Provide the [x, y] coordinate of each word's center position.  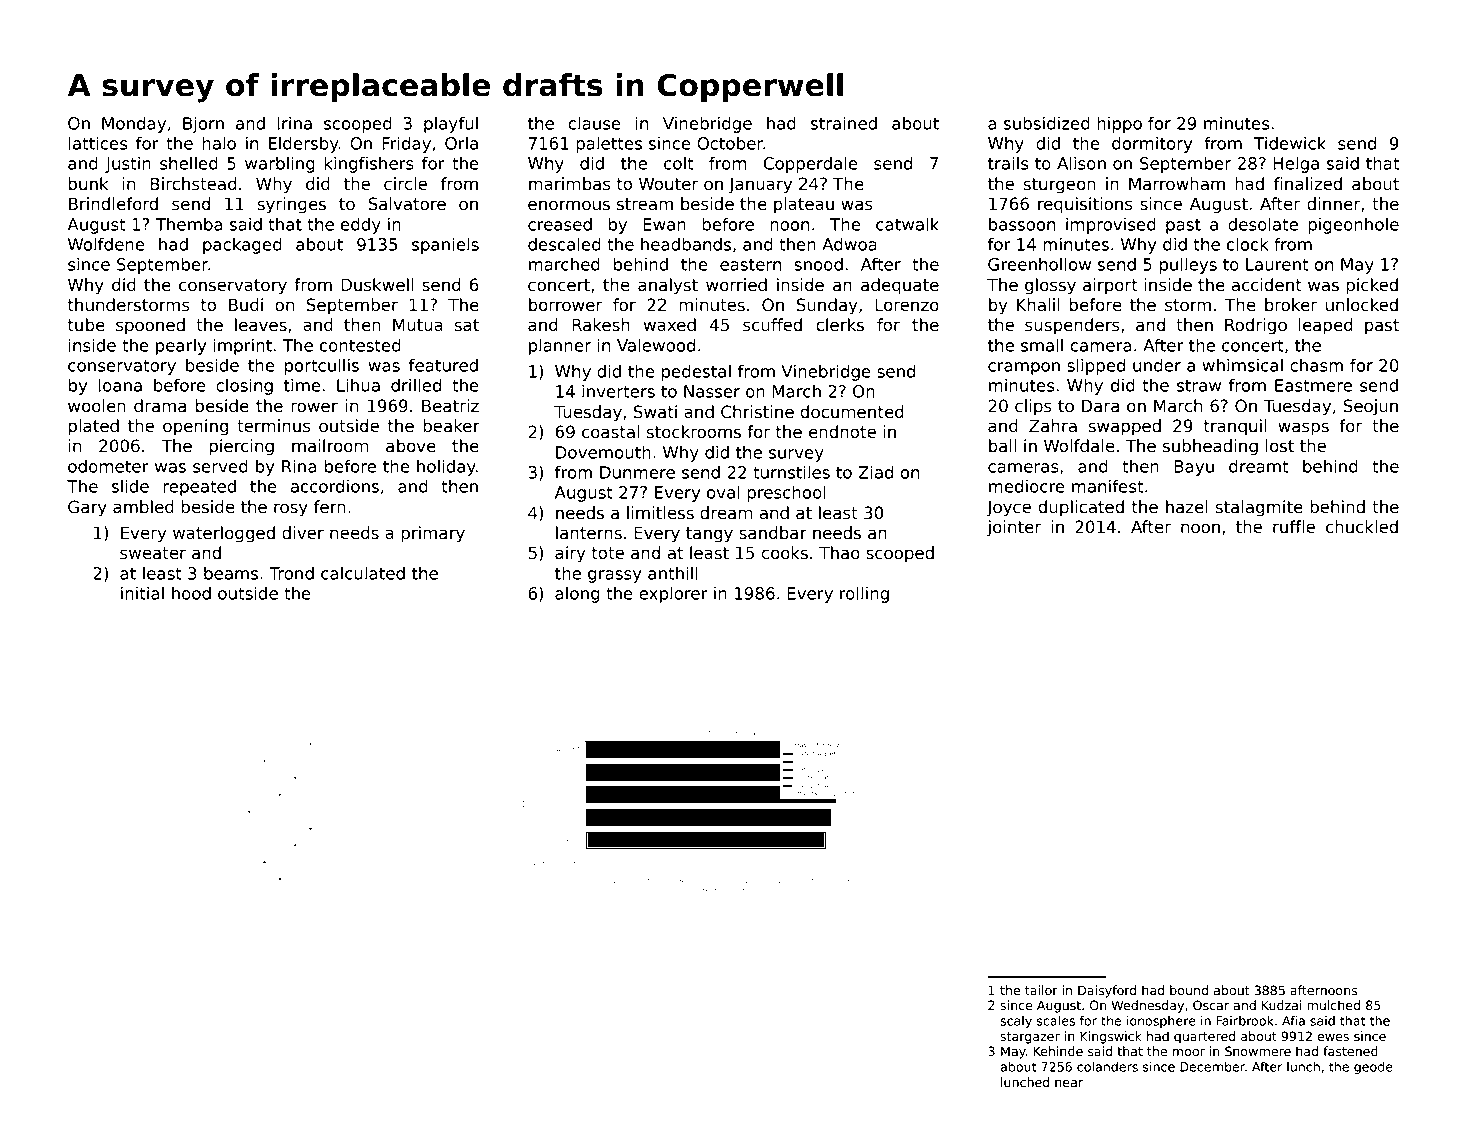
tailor [1041, 990]
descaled [564, 244]
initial [142, 593]
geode [1373, 1068]
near [1069, 1084]
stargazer [1030, 1038]
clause [594, 123]
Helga [1296, 164]
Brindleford [113, 204]
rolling [864, 594]
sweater [153, 553]
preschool [786, 493]
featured [443, 365]
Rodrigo [1256, 326]
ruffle [1294, 527]
